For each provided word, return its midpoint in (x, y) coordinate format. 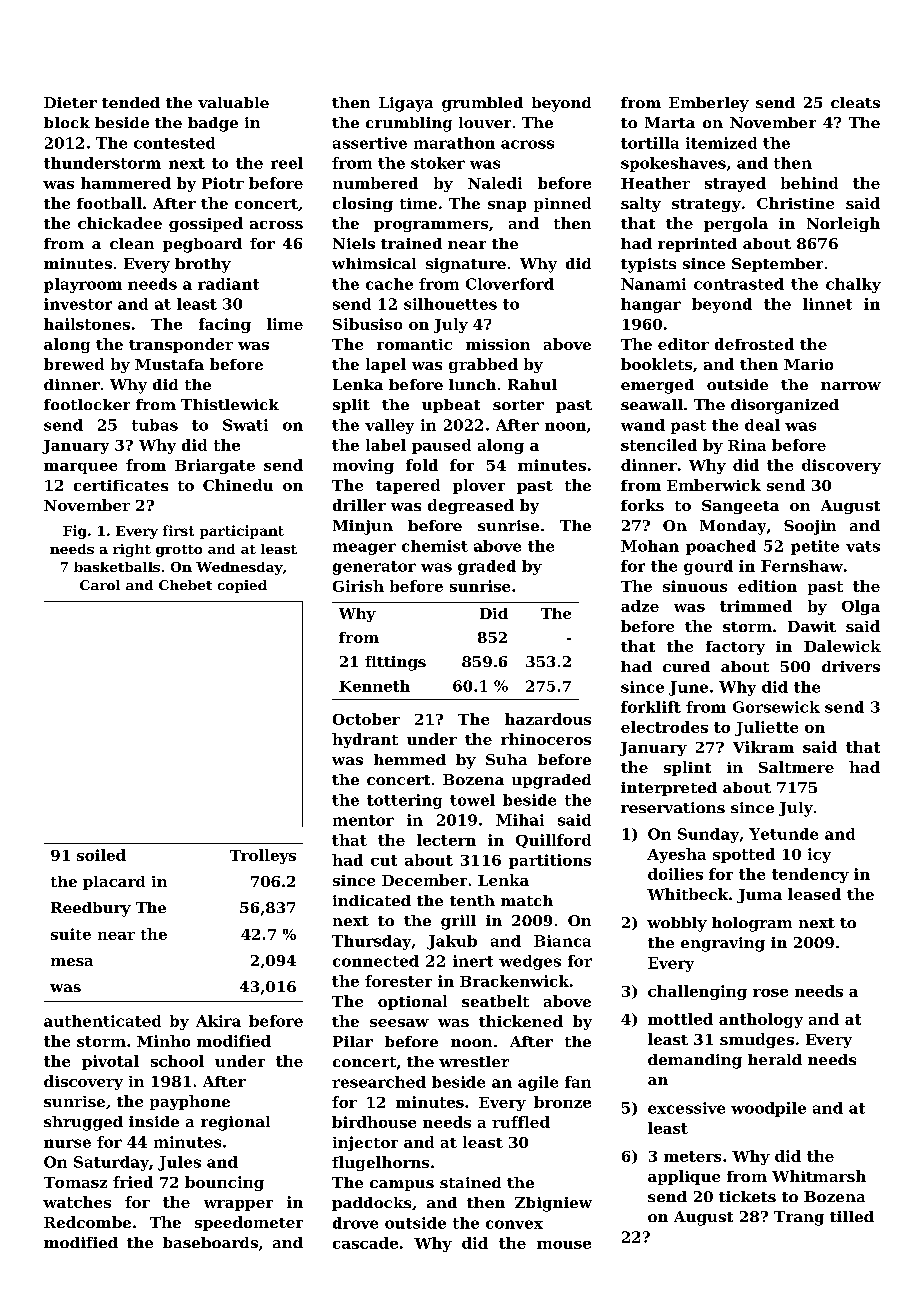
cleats (855, 102)
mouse (564, 1245)
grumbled (482, 104)
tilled (852, 1216)
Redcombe (87, 1222)
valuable (233, 102)
